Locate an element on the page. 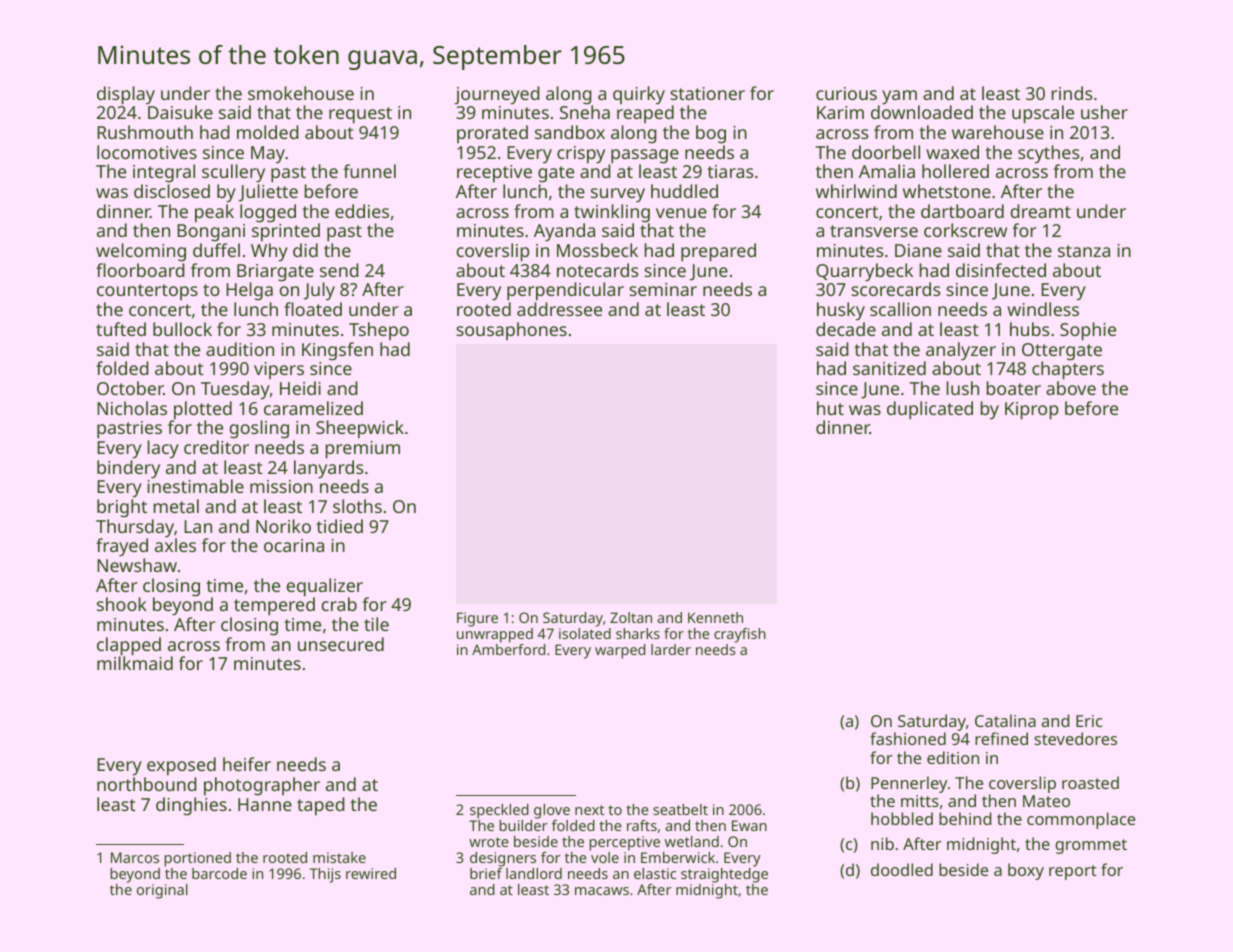  edition is located at coordinates (953, 757).
